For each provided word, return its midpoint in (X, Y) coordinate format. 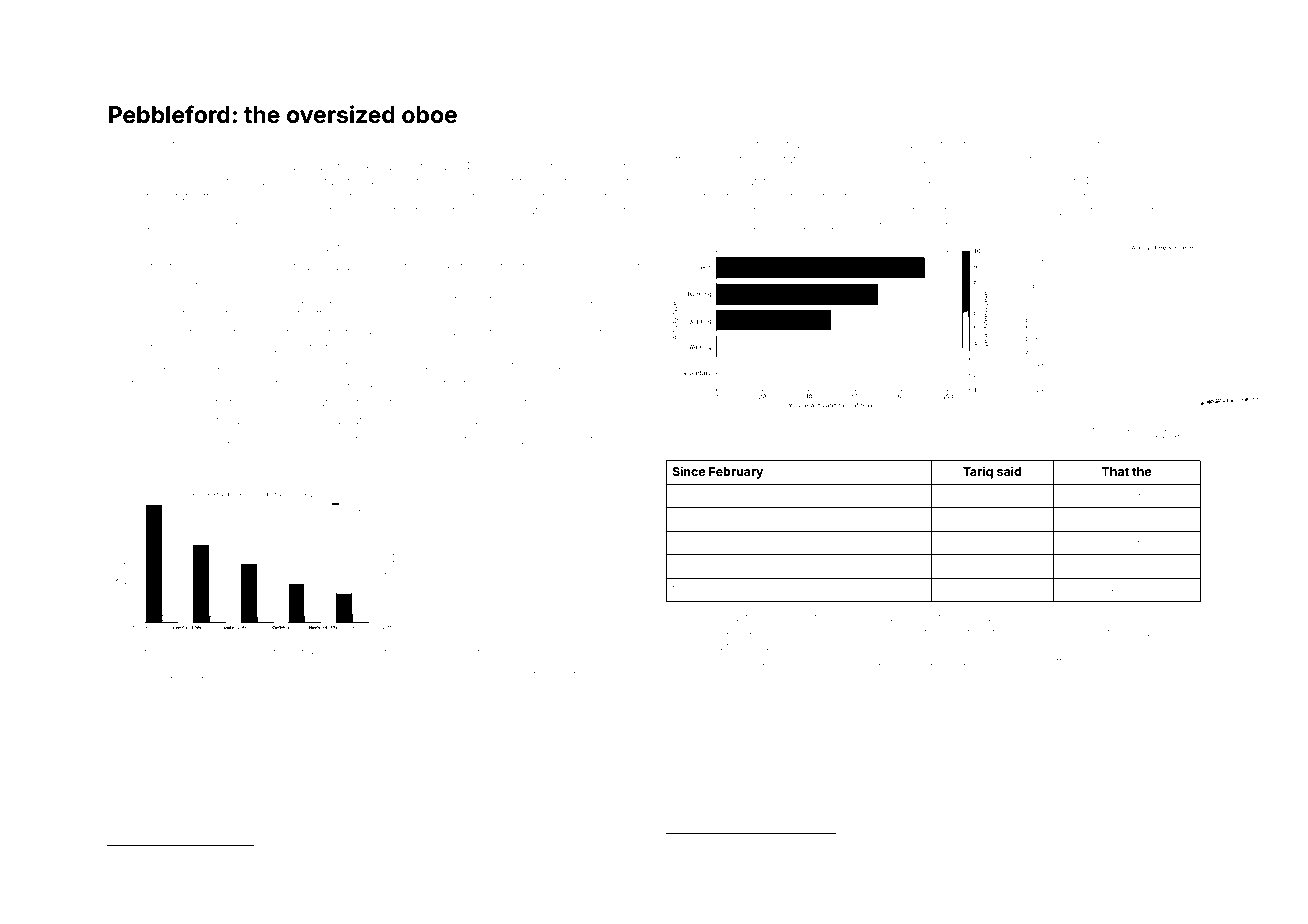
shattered (1062, 661)
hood (1135, 145)
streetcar (1022, 542)
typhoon (694, 870)
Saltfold (464, 439)
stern (180, 145)
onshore (1168, 857)
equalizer (227, 440)
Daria (165, 365)
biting (149, 654)
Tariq (978, 472)
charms (506, 166)
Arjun (711, 428)
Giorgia (377, 868)
